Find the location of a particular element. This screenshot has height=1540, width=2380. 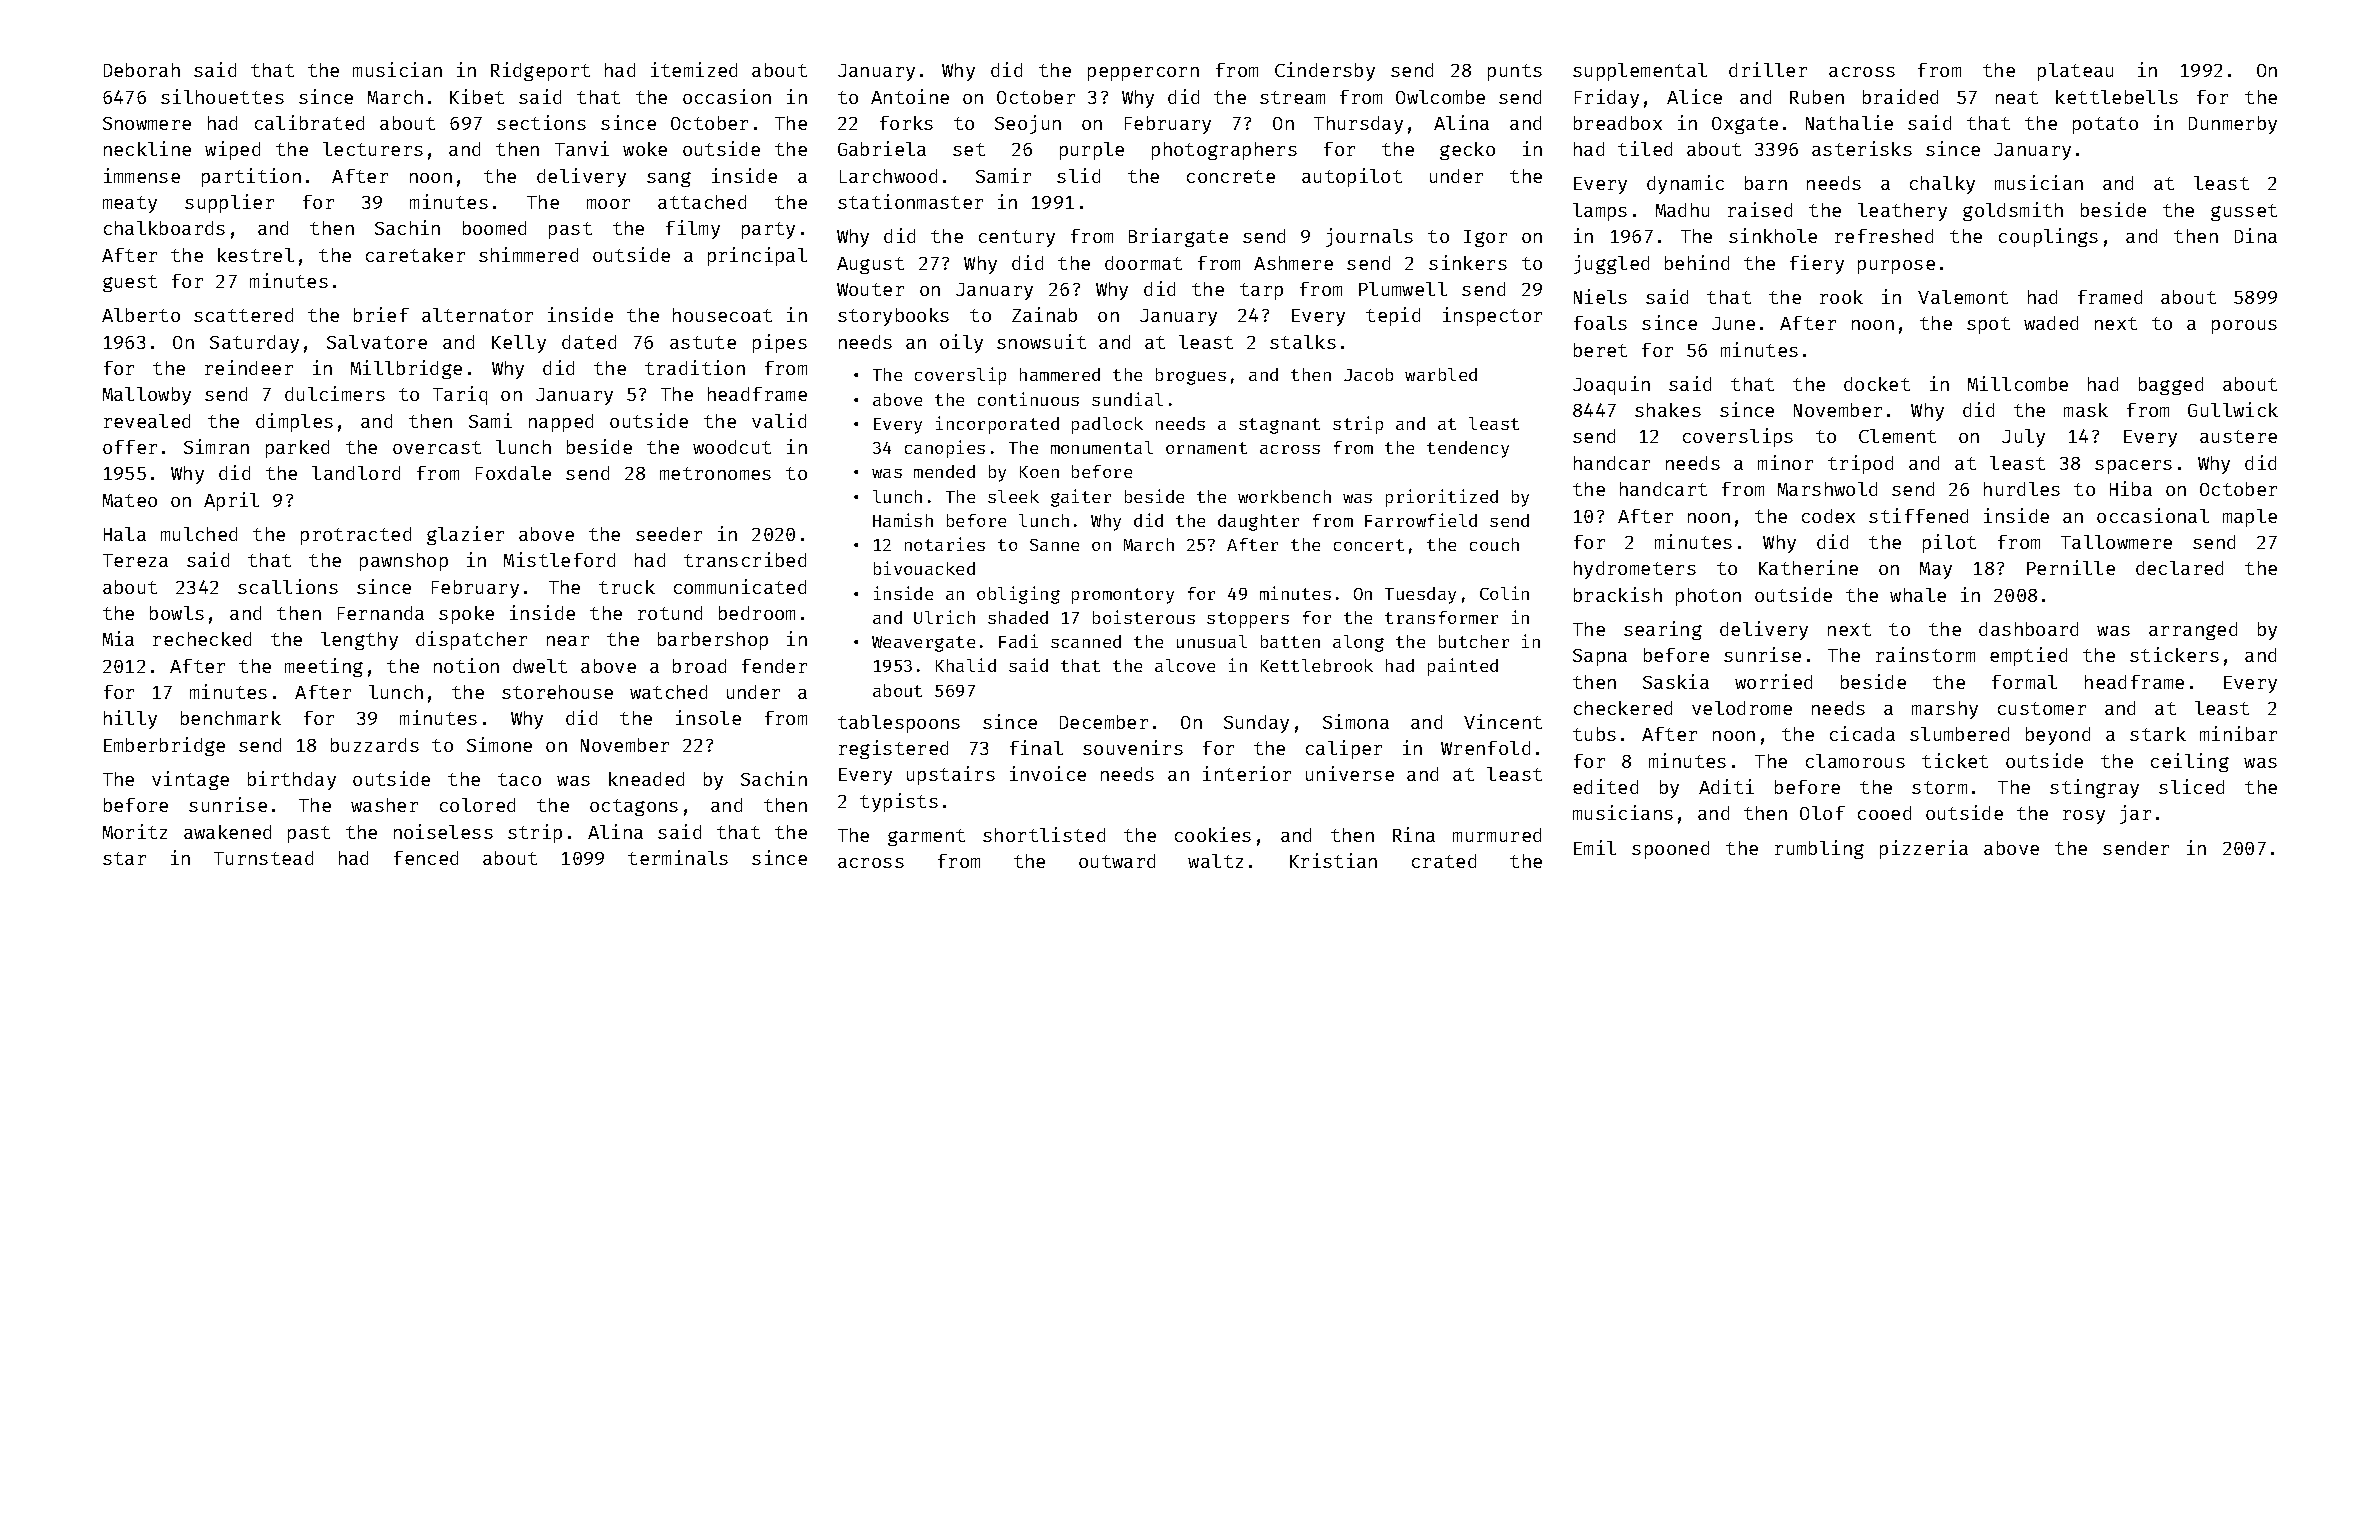

photon is located at coordinates (1708, 597).
